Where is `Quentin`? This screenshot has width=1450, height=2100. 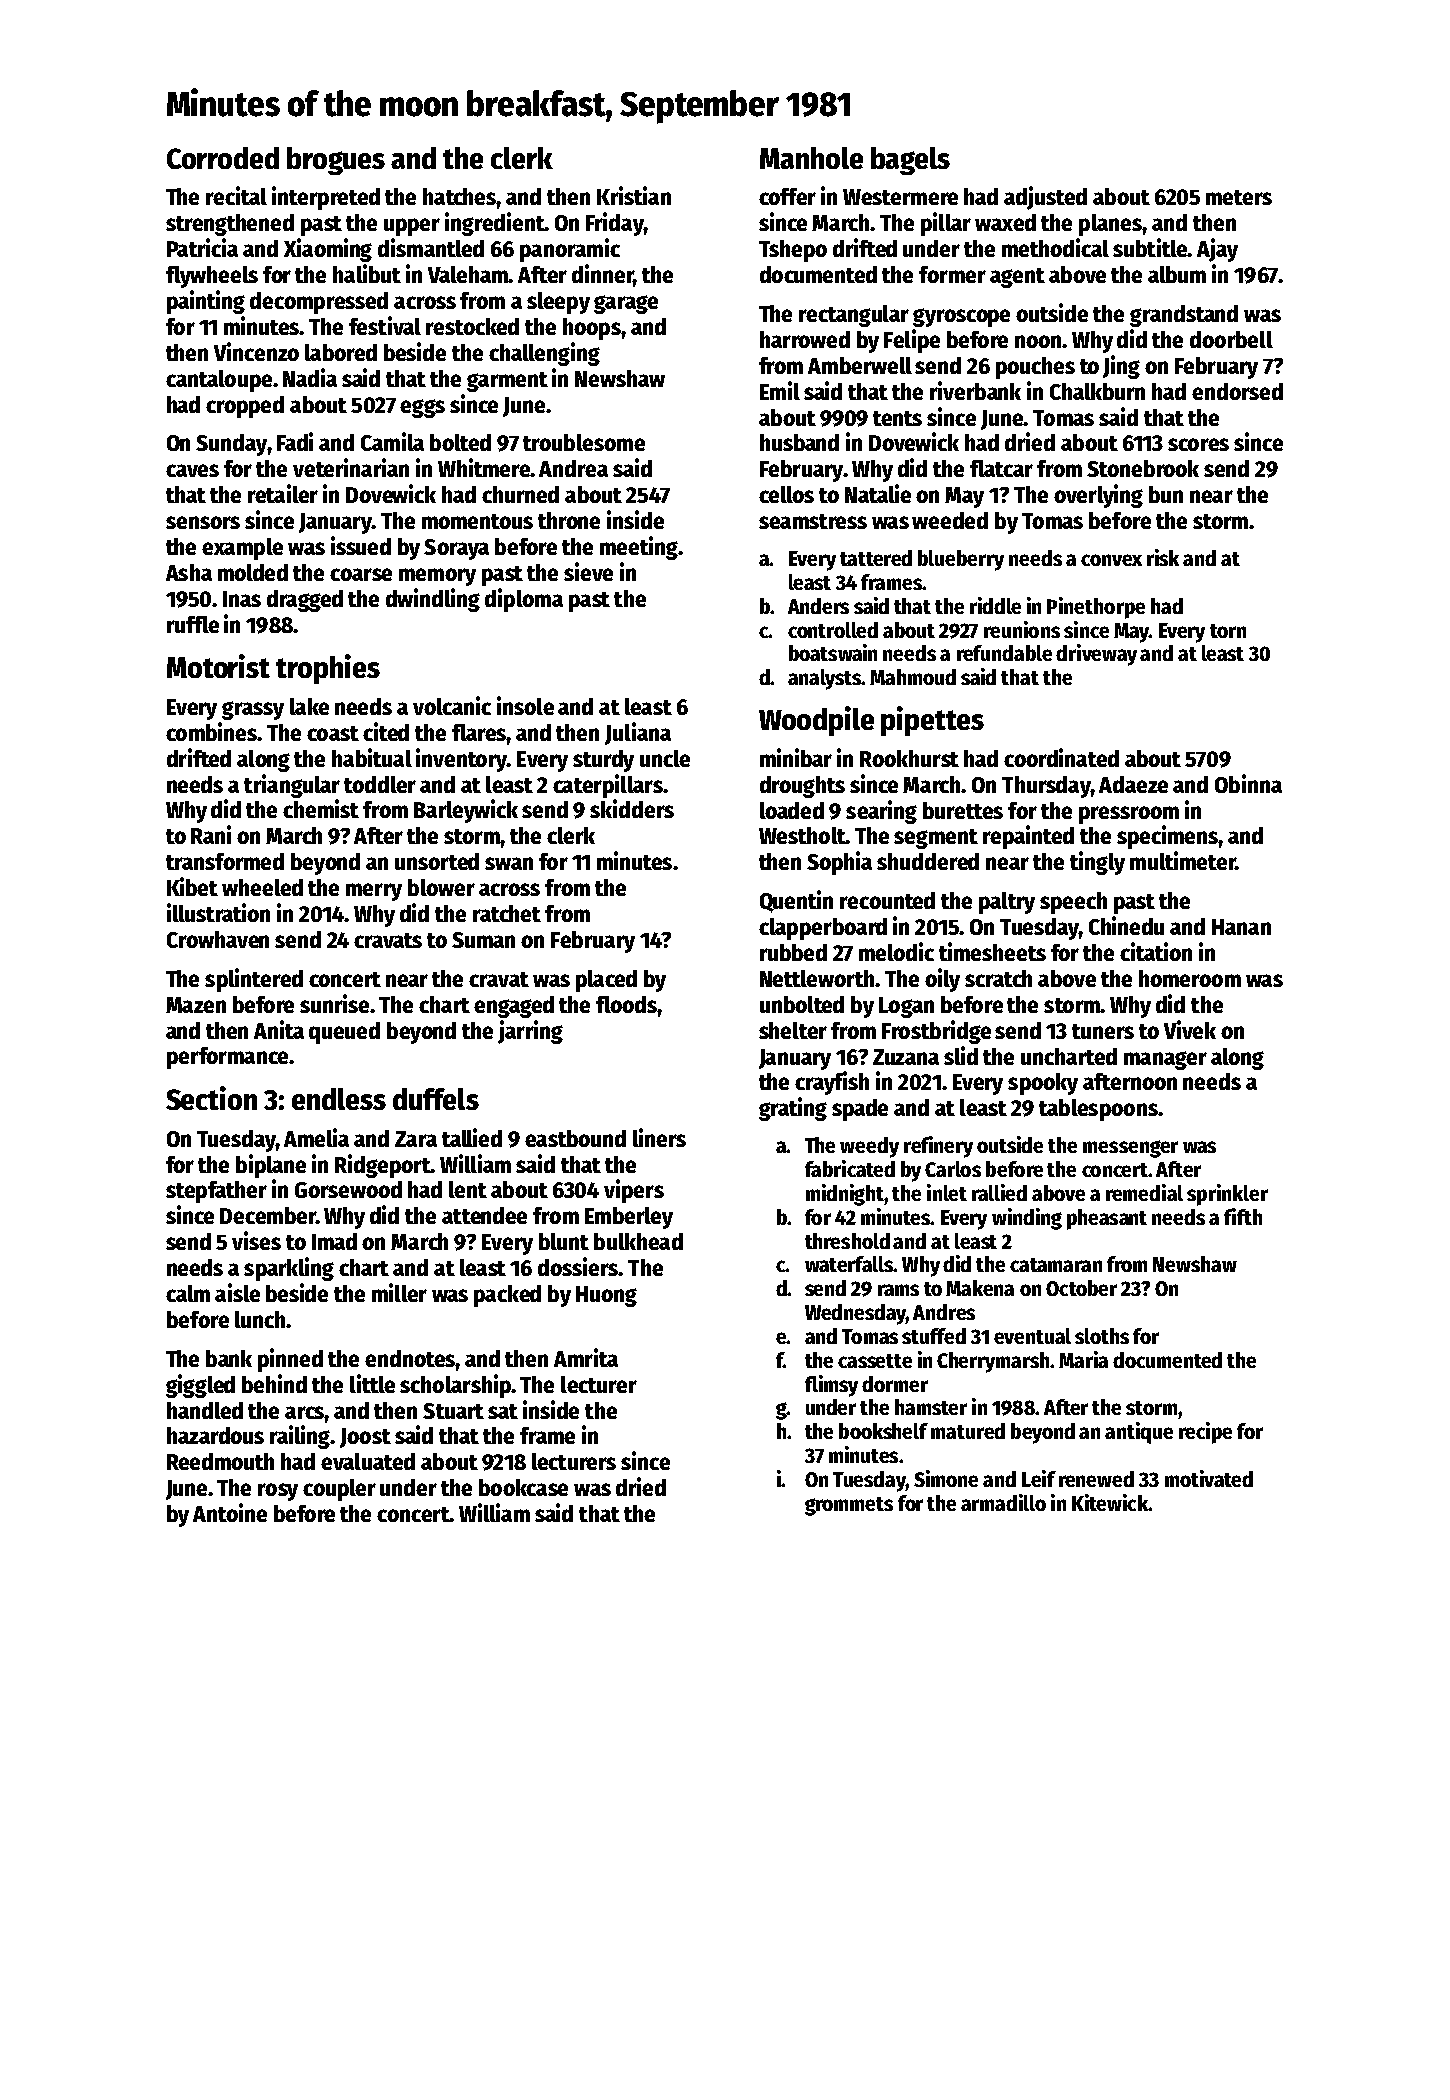
Quentin is located at coordinates (796, 901).
